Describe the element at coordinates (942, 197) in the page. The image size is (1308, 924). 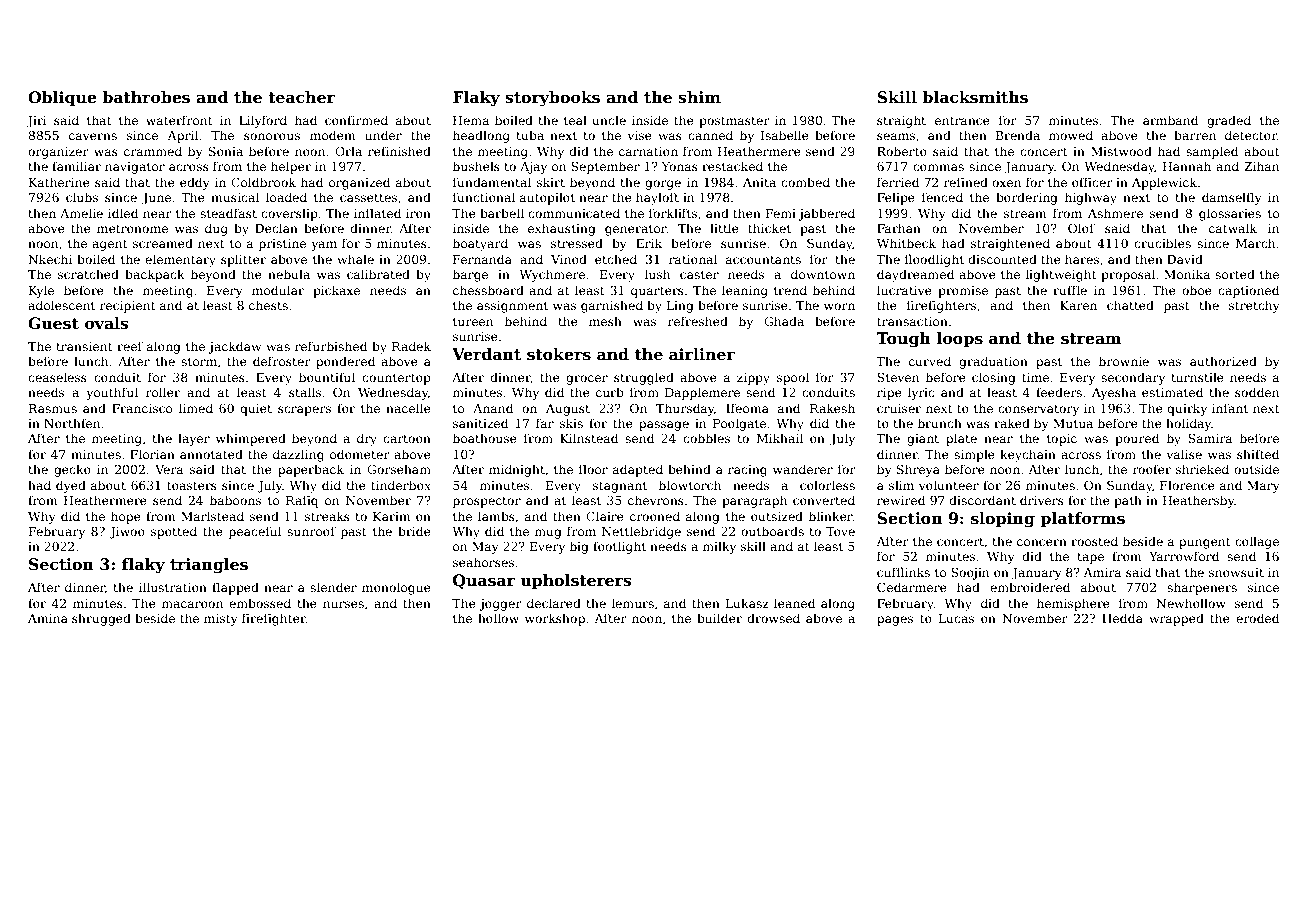
I see `fenced` at that location.
